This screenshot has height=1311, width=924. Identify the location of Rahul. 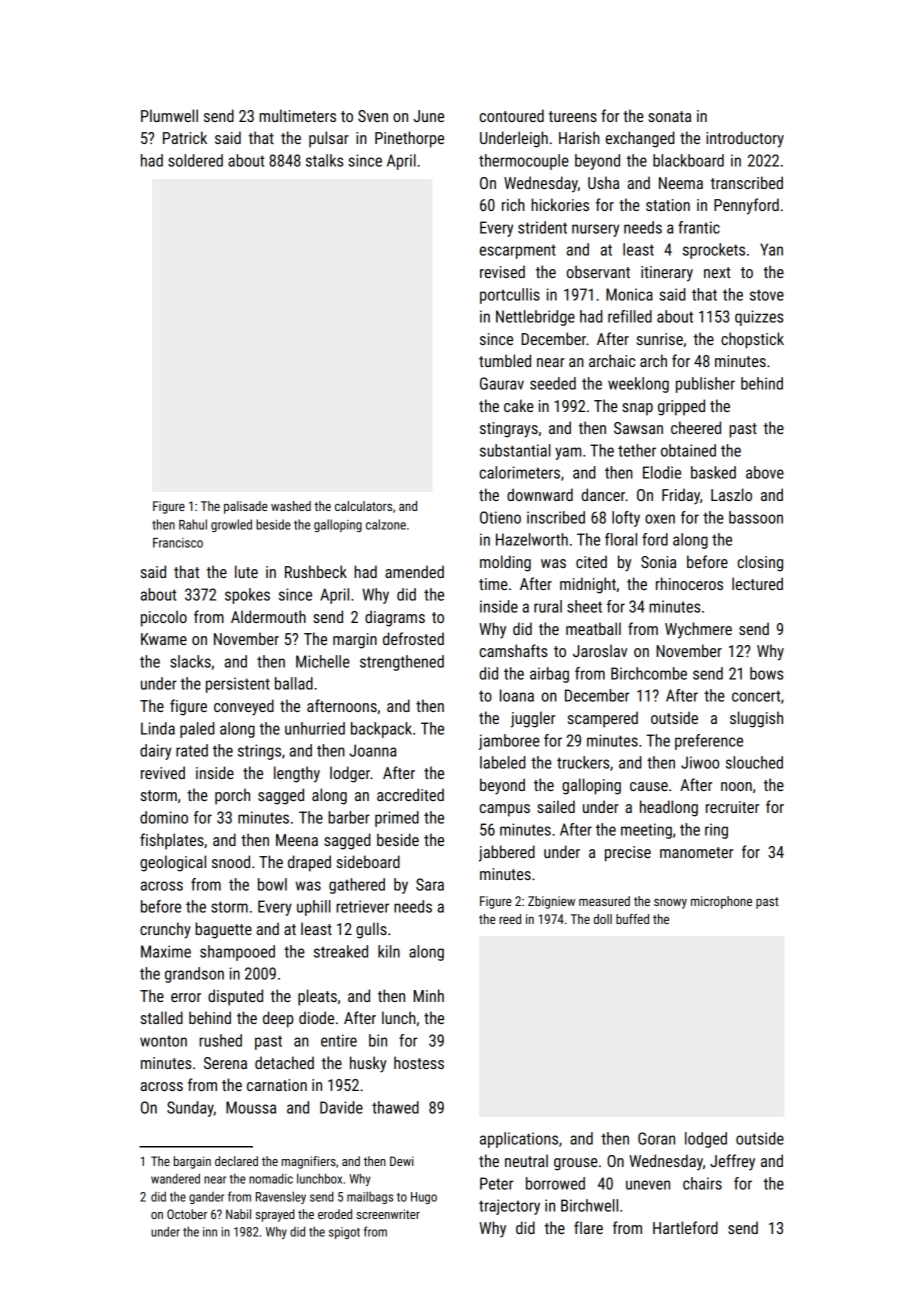
(193, 524).
